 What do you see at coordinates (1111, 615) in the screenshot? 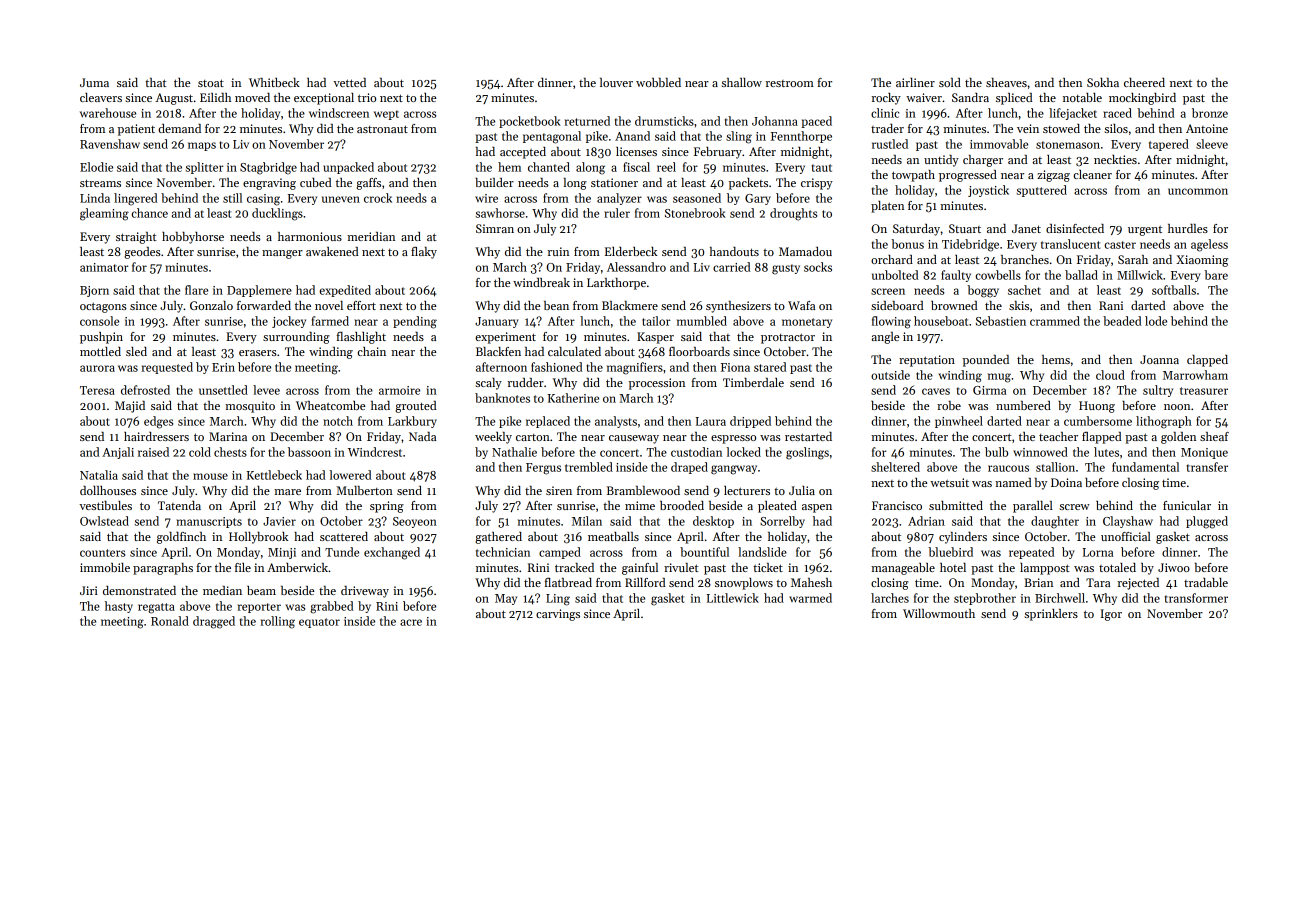
I see `Igor` at bounding box center [1111, 615].
